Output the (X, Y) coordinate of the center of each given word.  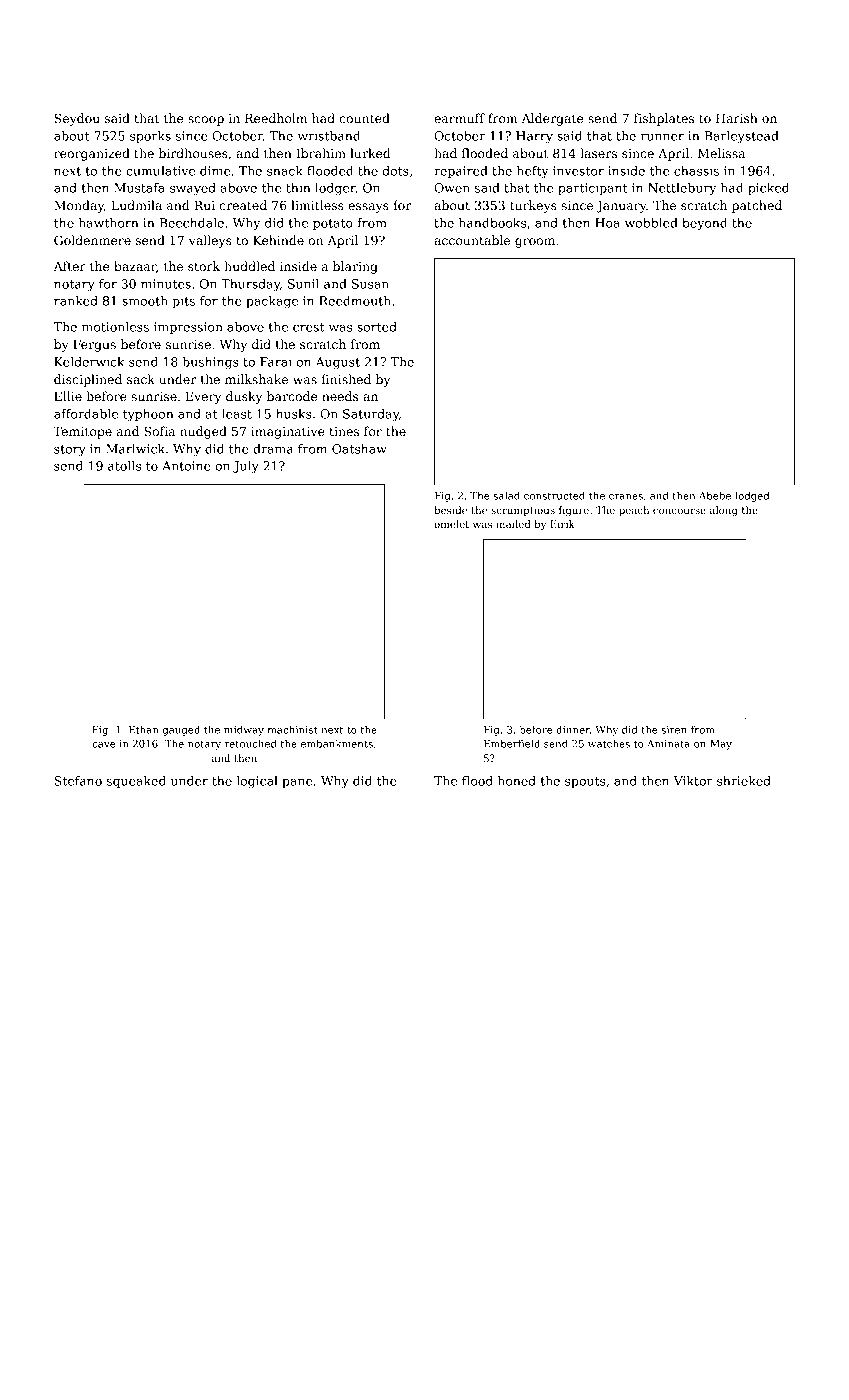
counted (365, 118)
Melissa (721, 153)
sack (141, 379)
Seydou (77, 119)
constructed (554, 495)
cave (104, 745)
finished (346, 379)
